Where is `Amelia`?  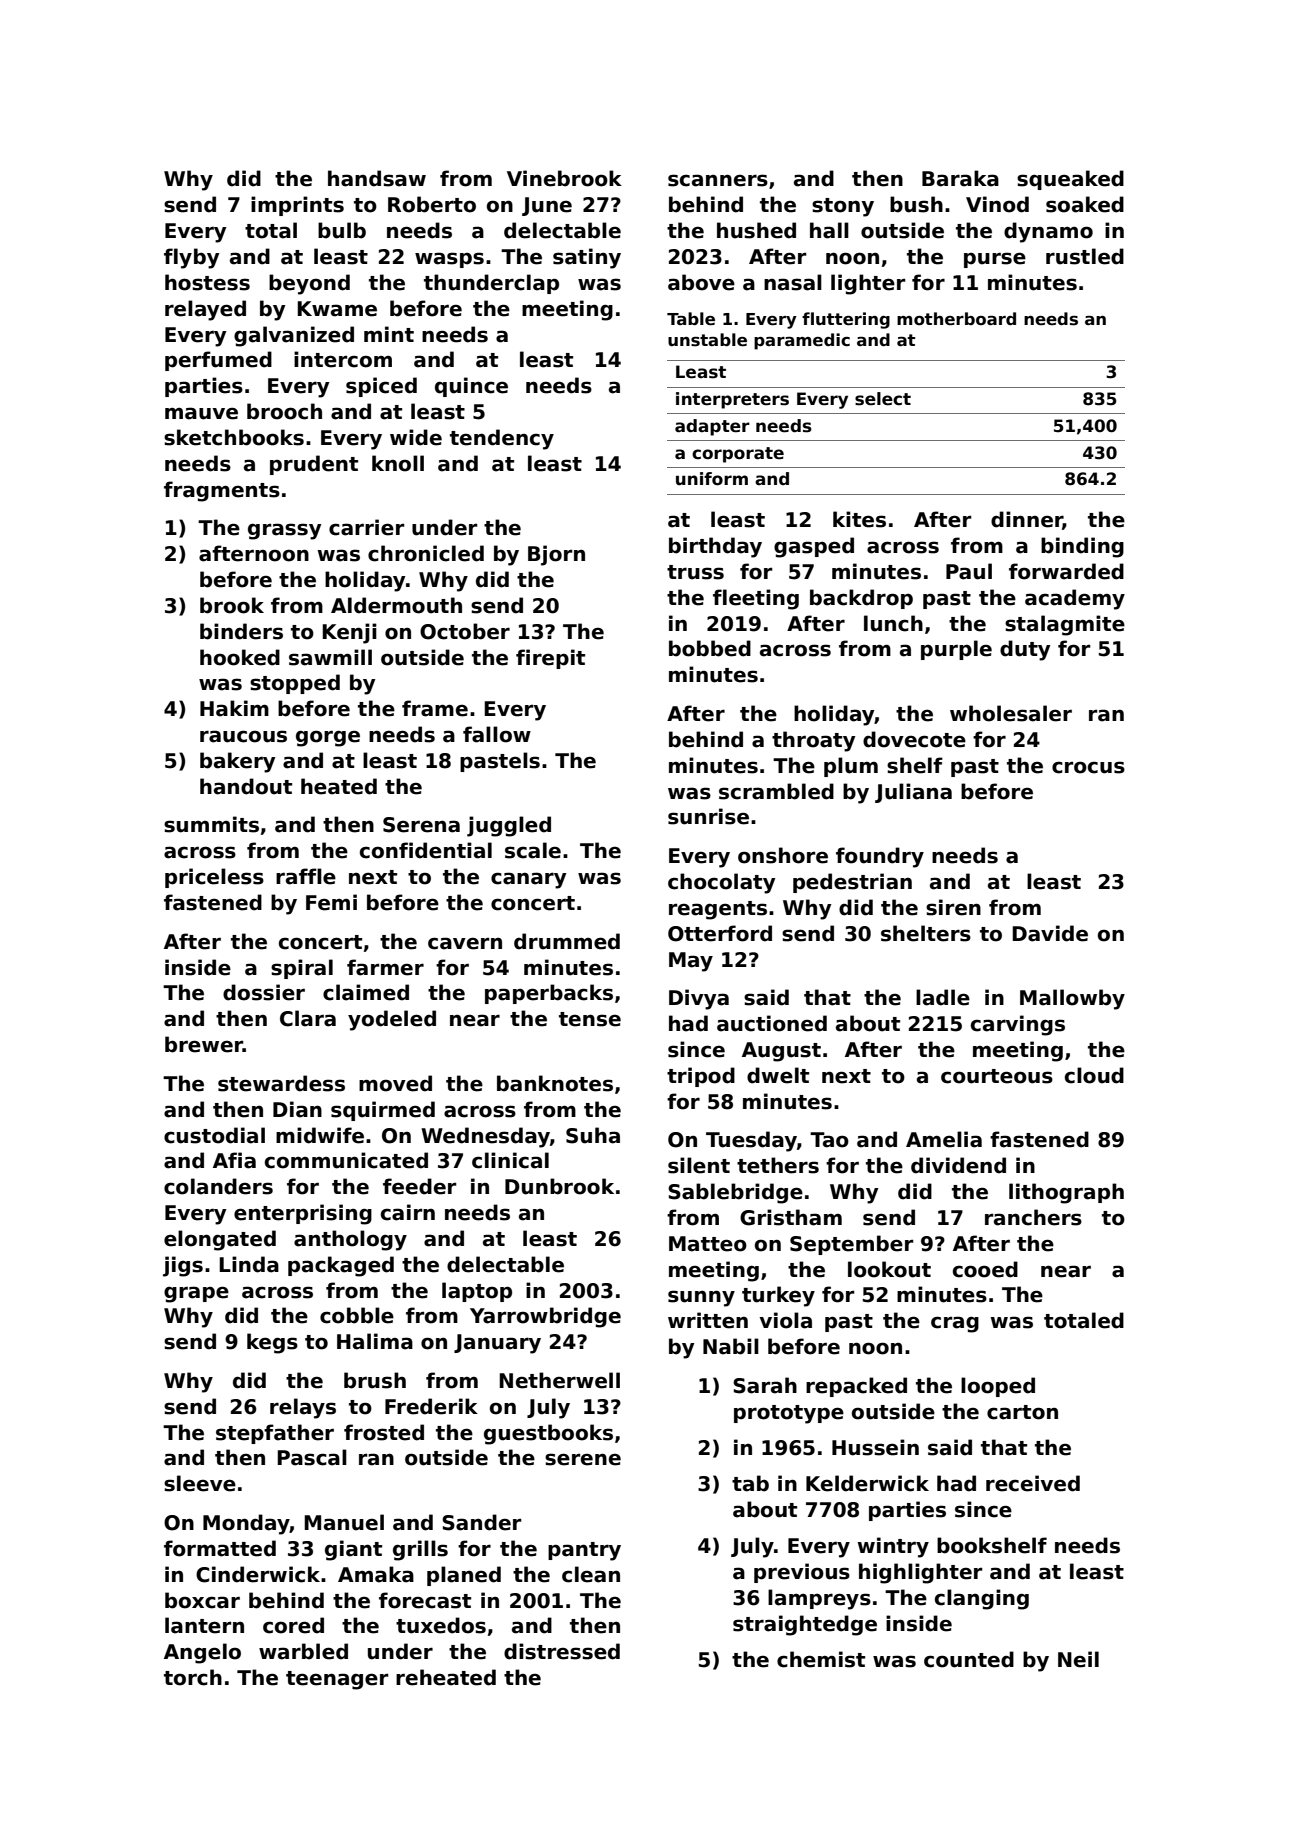
Amelia is located at coordinates (944, 1139).
